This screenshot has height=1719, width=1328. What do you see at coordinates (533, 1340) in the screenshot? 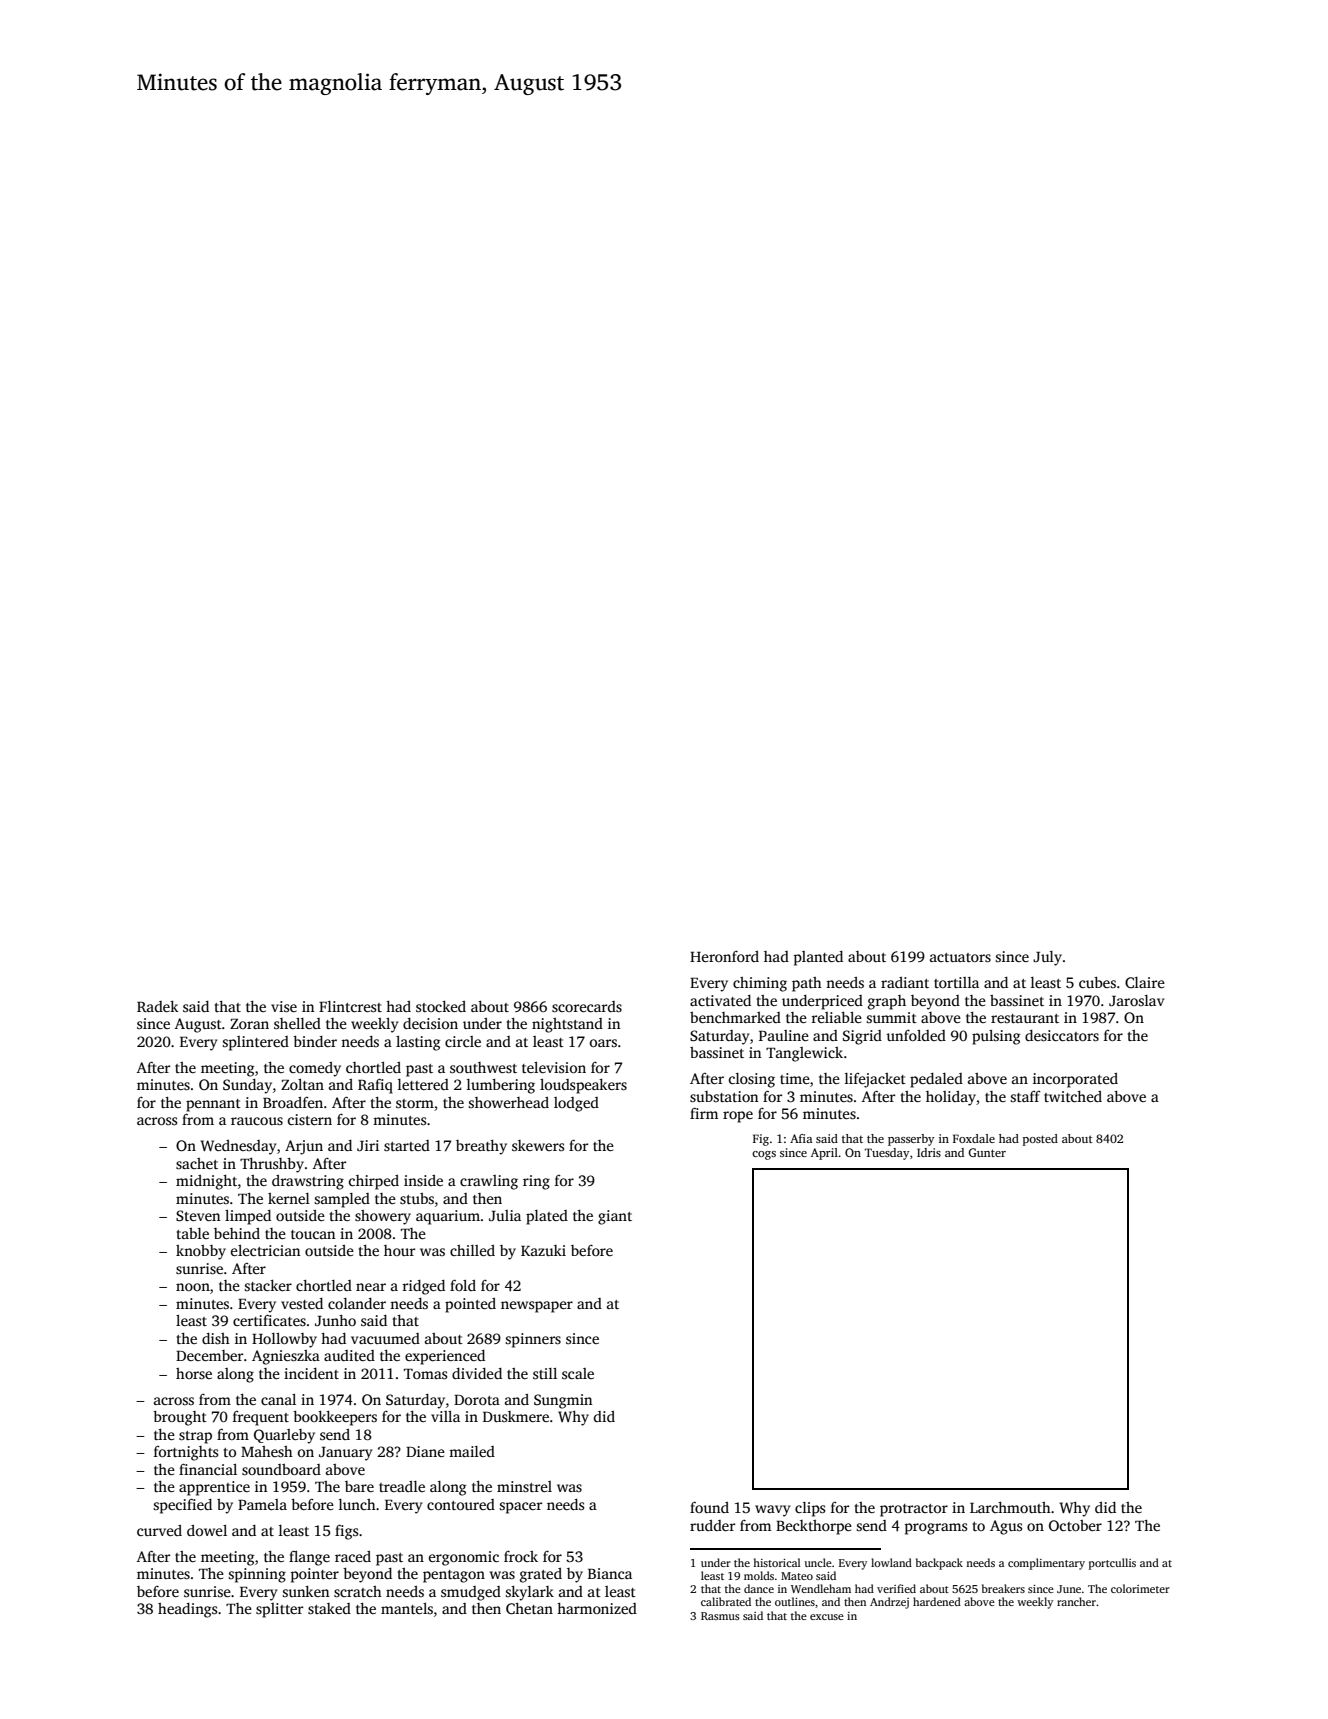
I see `spinners` at bounding box center [533, 1340].
